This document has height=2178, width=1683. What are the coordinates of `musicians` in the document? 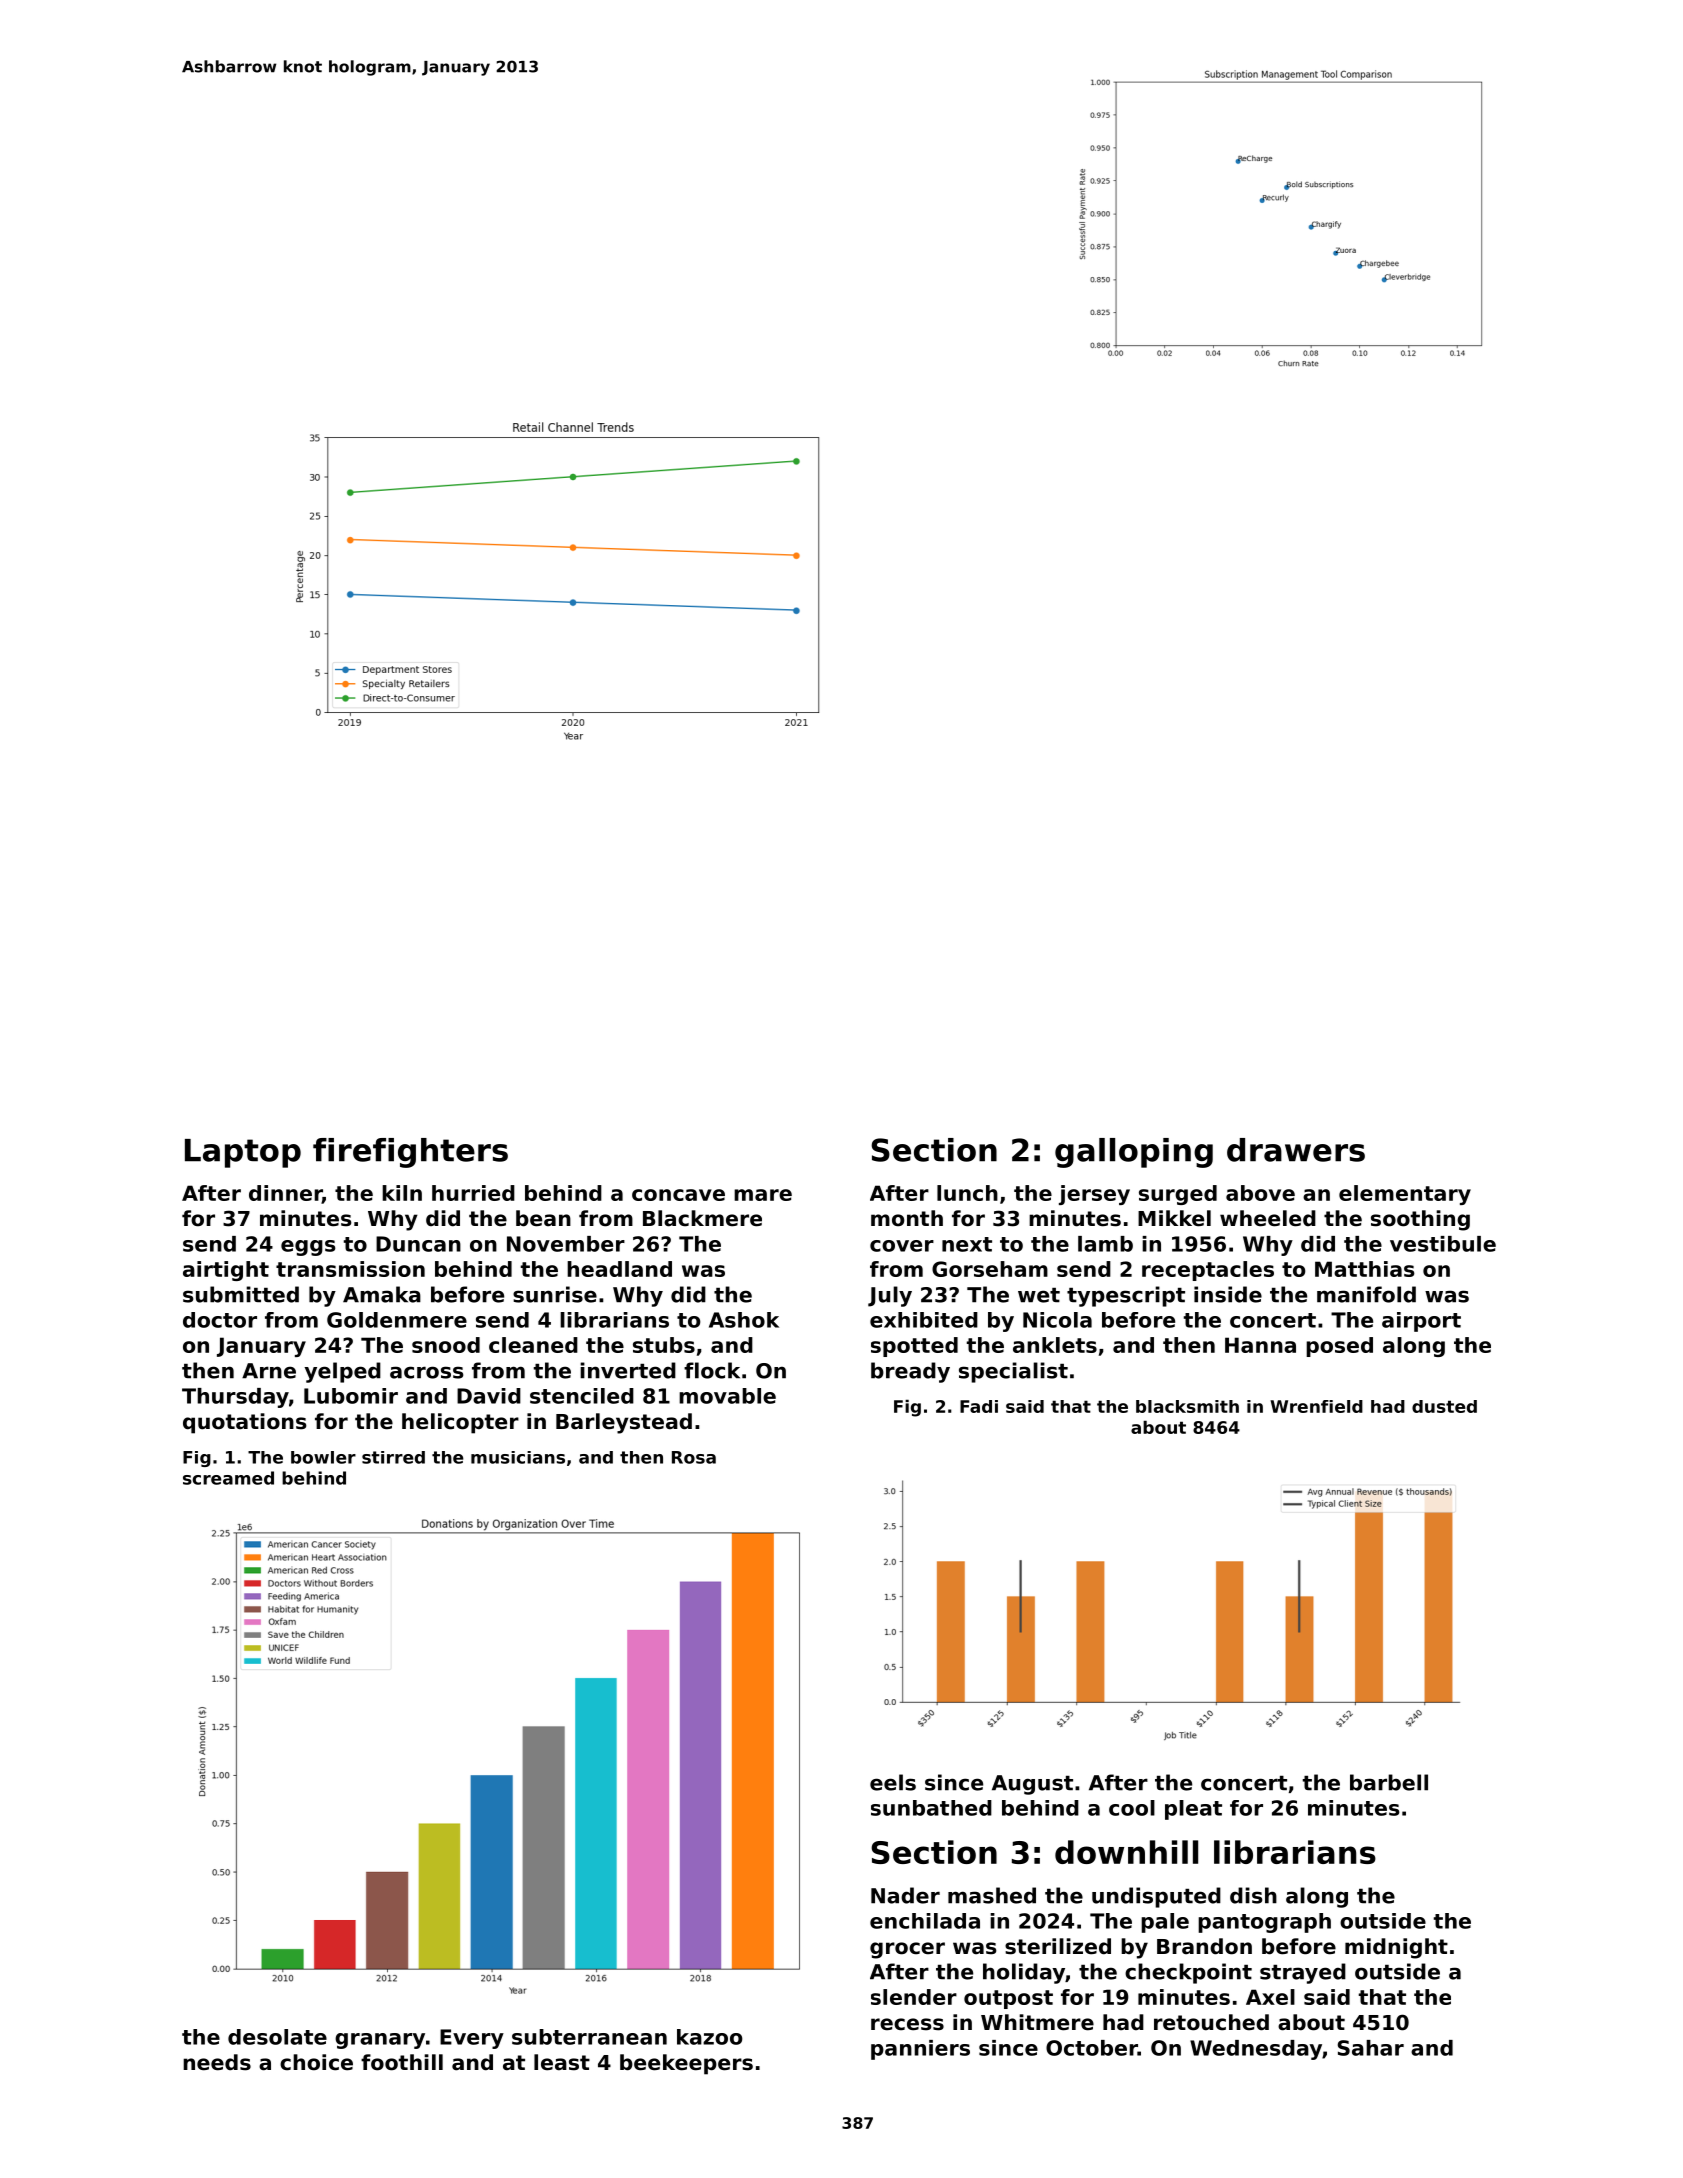 It's located at (518, 1457).
